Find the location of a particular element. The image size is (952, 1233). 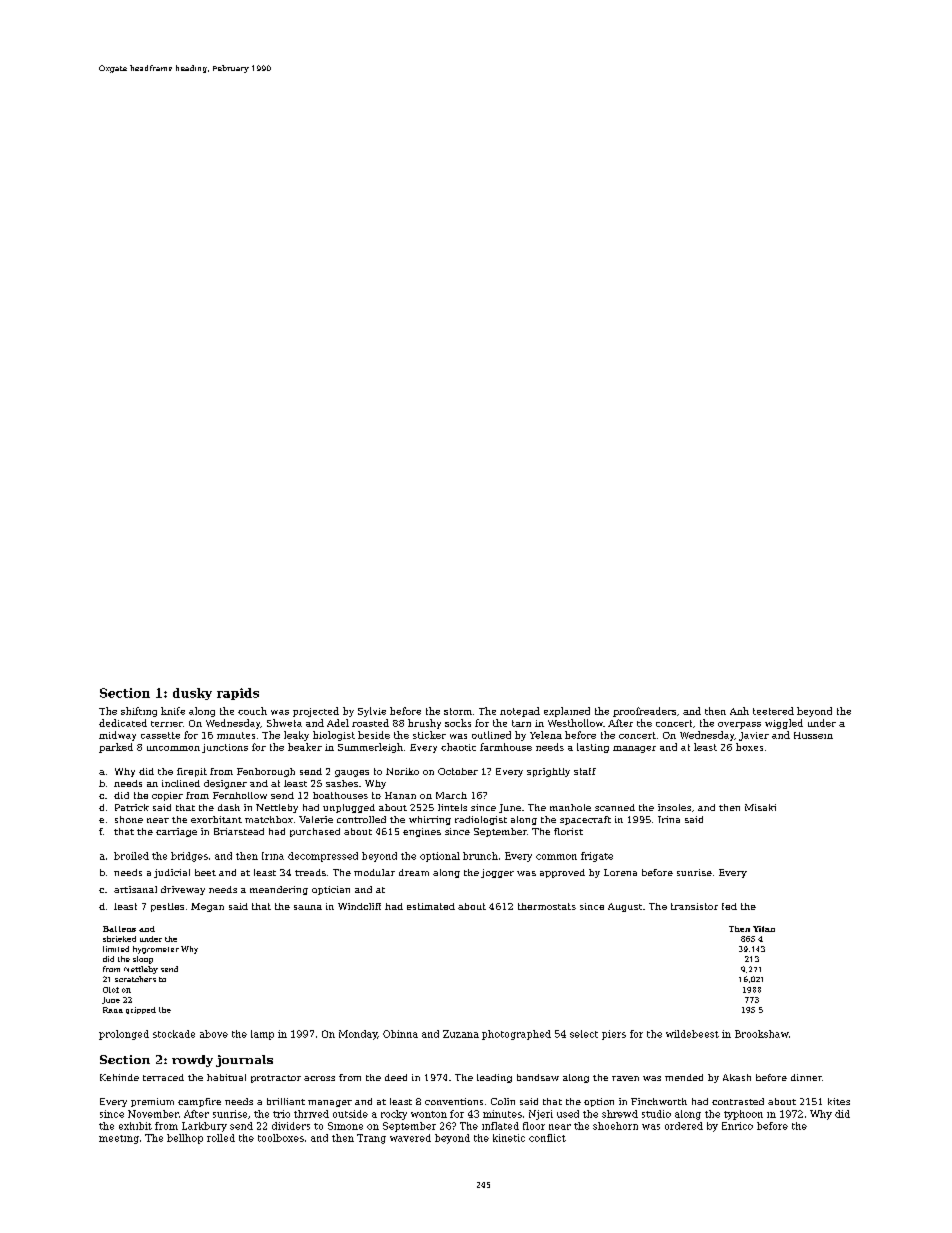

conflict is located at coordinates (547, 1138).
